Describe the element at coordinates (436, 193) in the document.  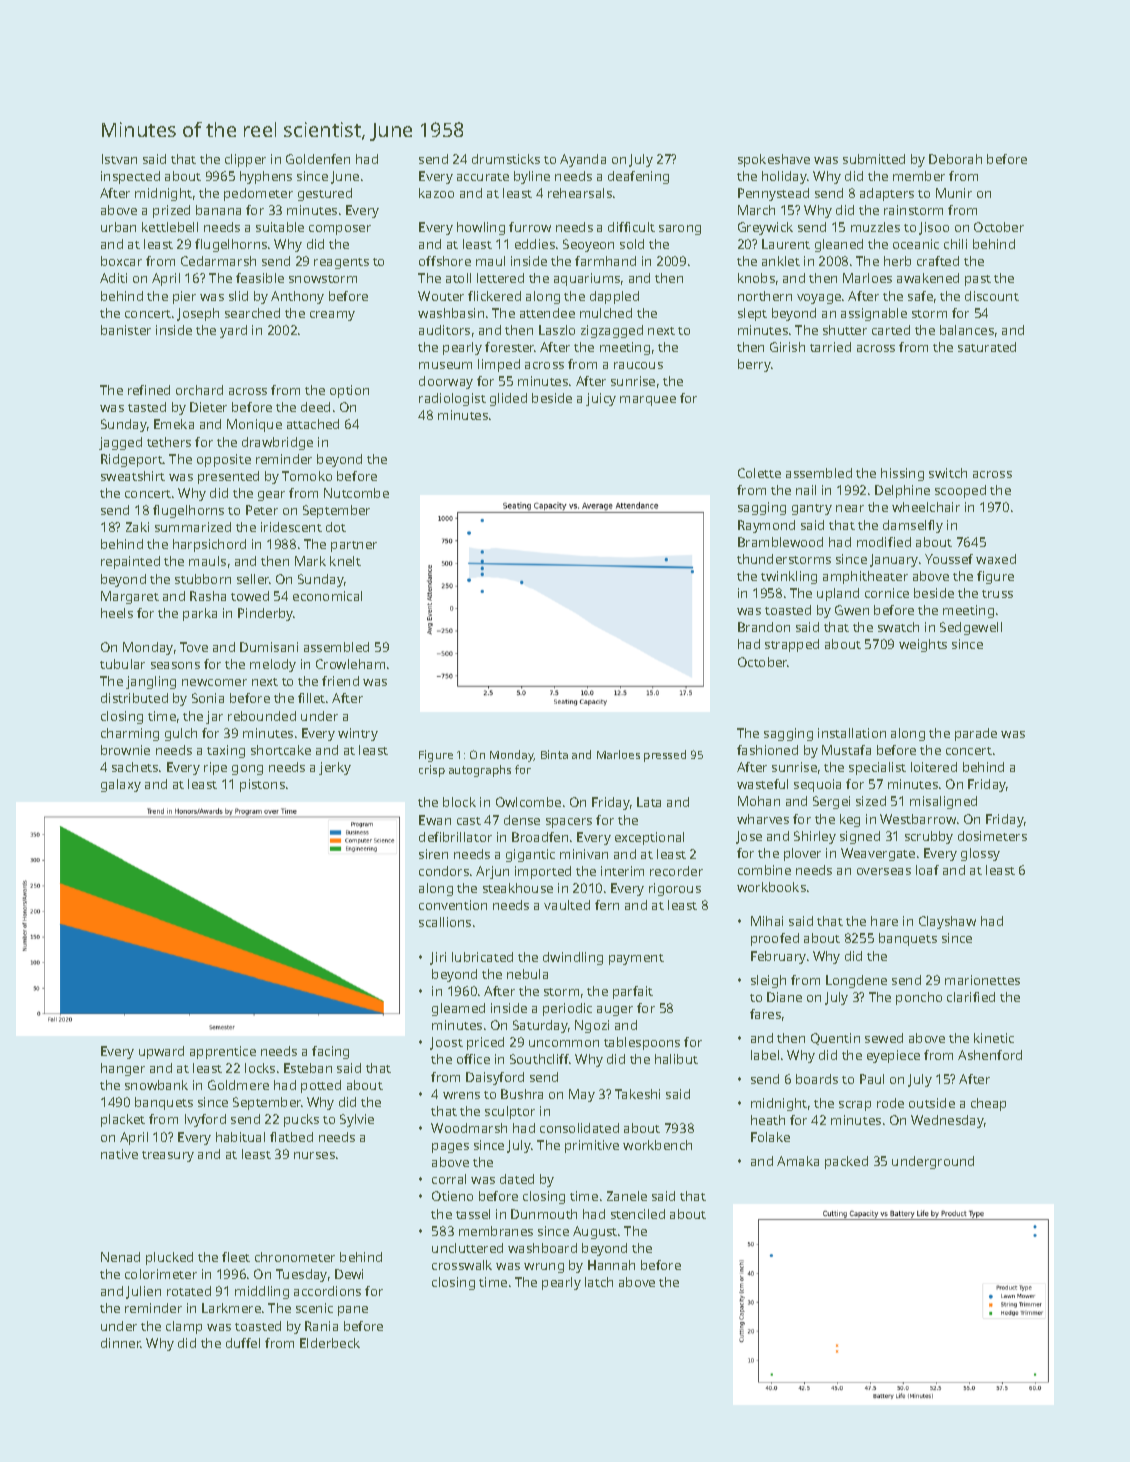
I see `kazoo` at that location.
